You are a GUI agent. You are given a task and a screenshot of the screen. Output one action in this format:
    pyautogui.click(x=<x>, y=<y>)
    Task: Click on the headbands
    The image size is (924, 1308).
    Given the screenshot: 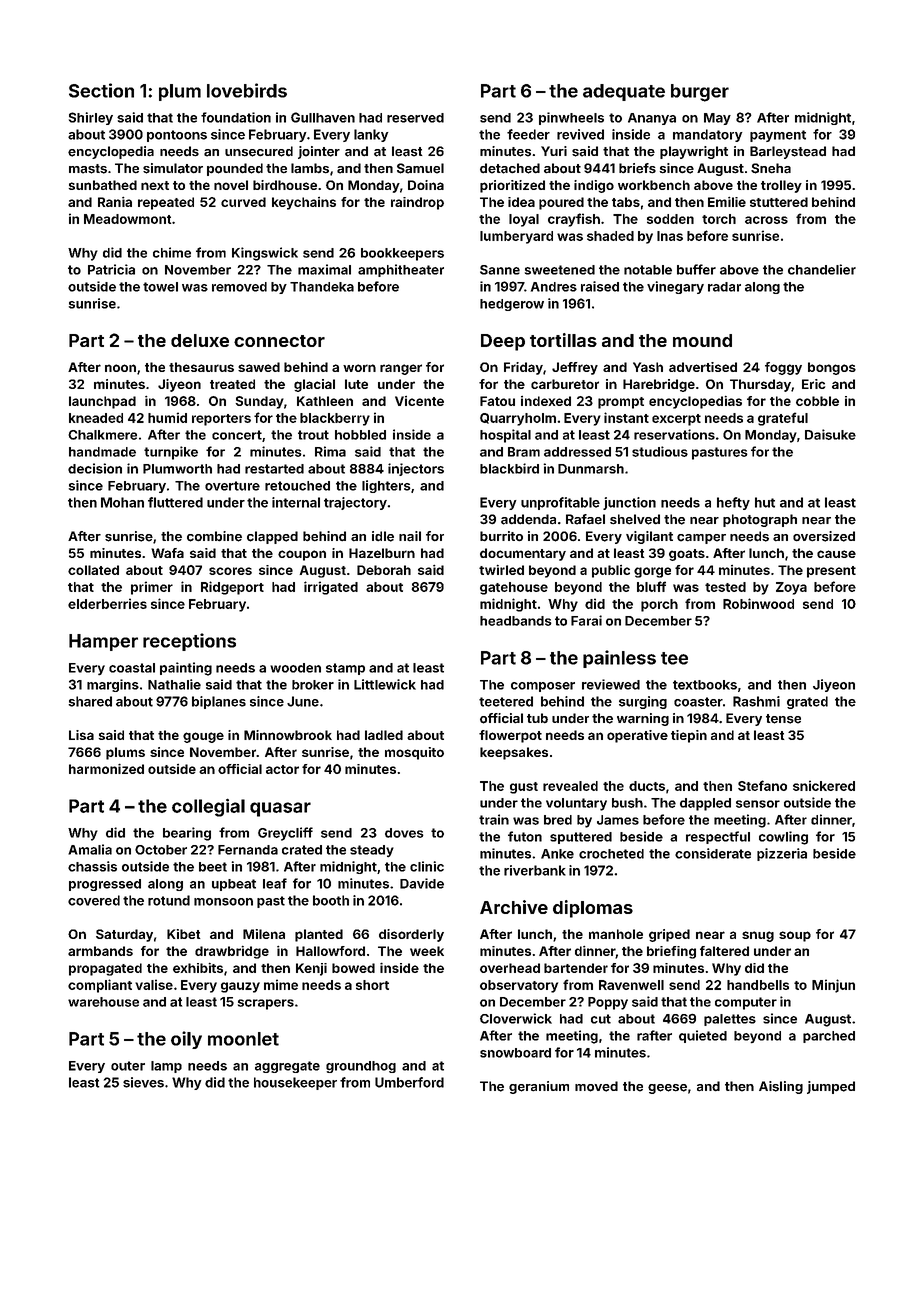 What is the action you would take?
    pyautogui.click(x=515, y=621)
